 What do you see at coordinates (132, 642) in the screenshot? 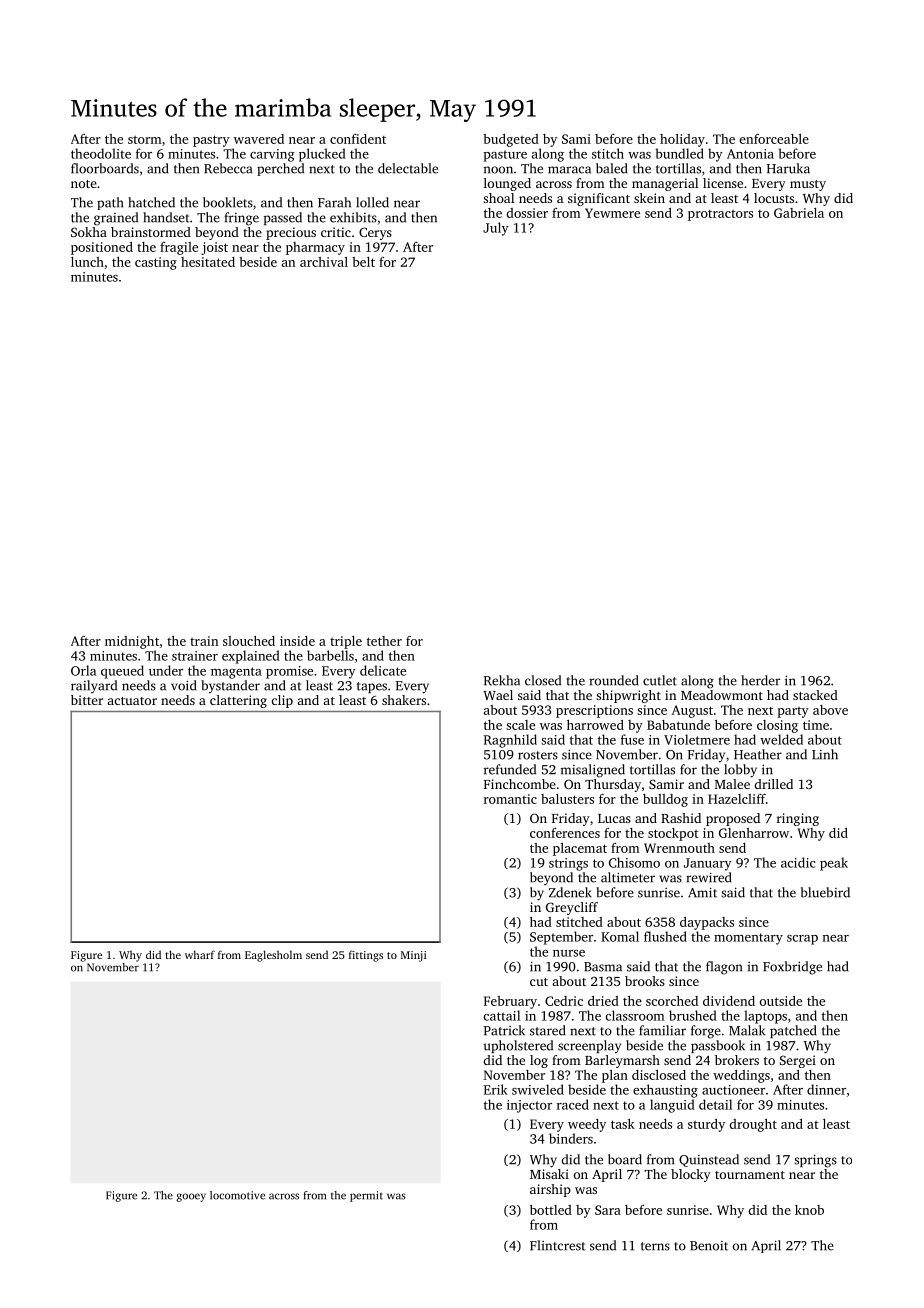
I see `midnight` at bounding box center [132, 642].
